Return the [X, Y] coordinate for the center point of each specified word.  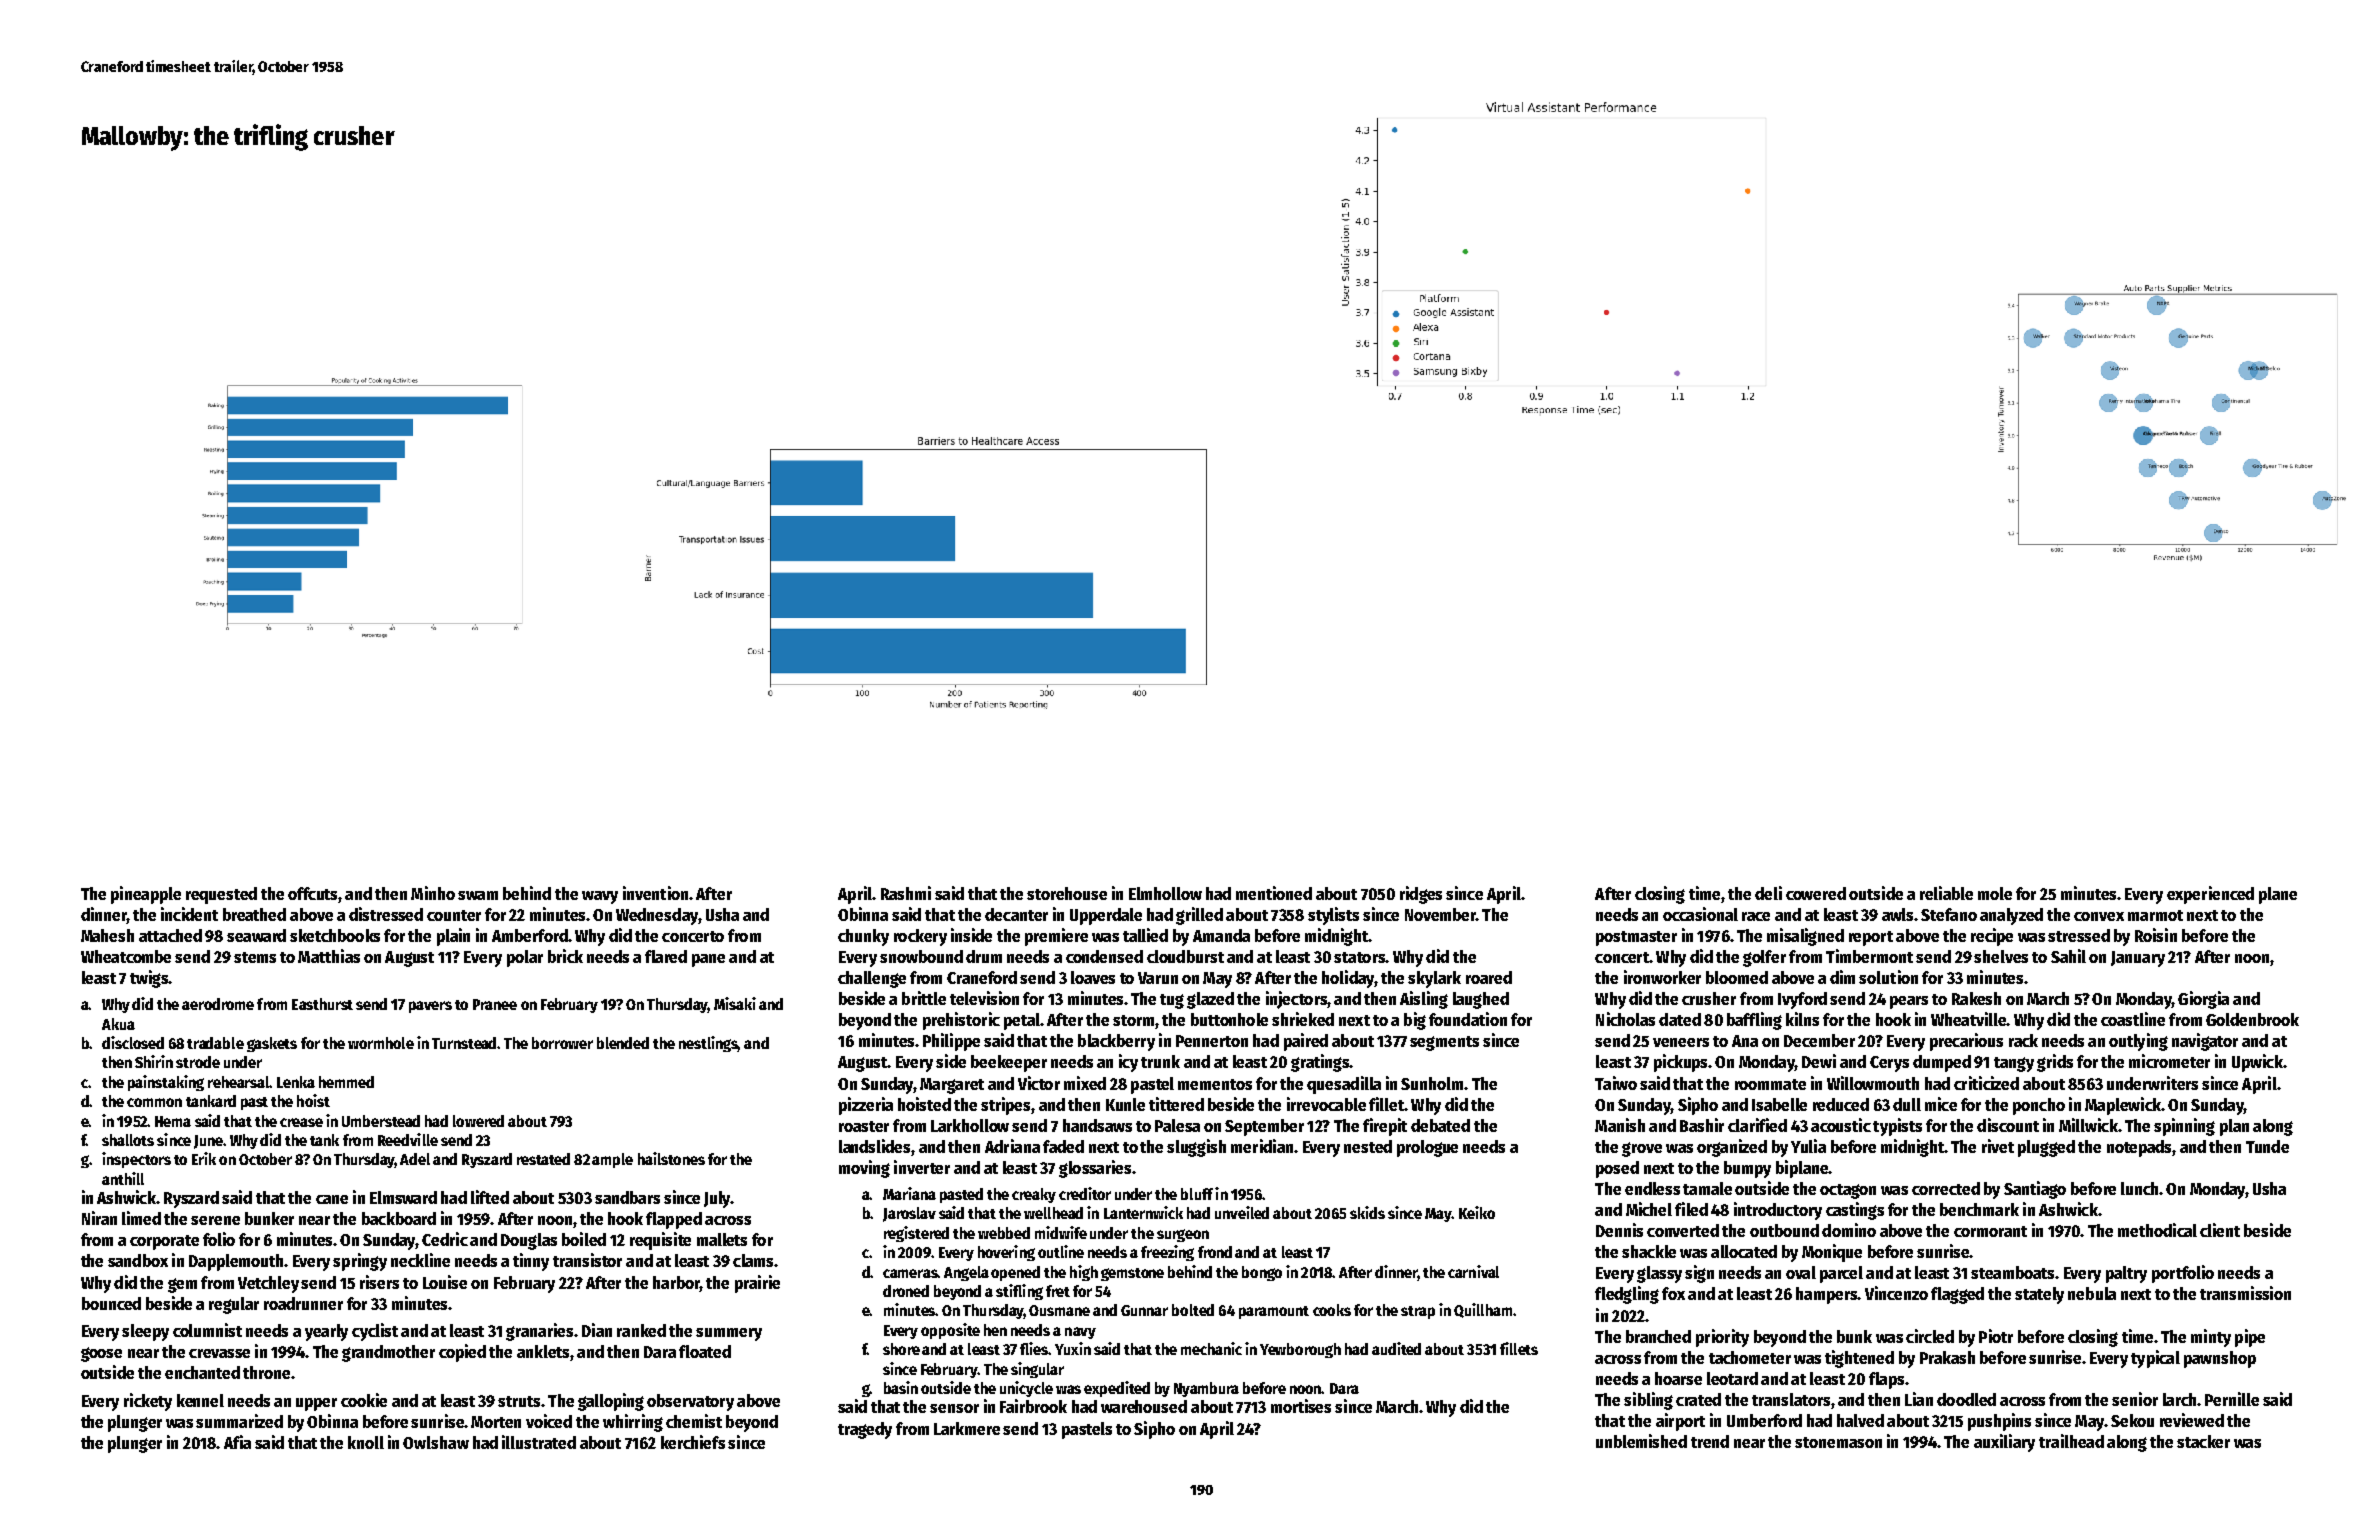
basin [901, 1387]
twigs [149, 979]
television [984, 998]
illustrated [539, 1442]
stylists [1333, 916]
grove [1642, 1149]
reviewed [2192, 1420]
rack [2023, 1040]
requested [221, 895]
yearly [326, 1332]
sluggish [1196, 1148]
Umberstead [381, 1121]
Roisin [2156, 935]
